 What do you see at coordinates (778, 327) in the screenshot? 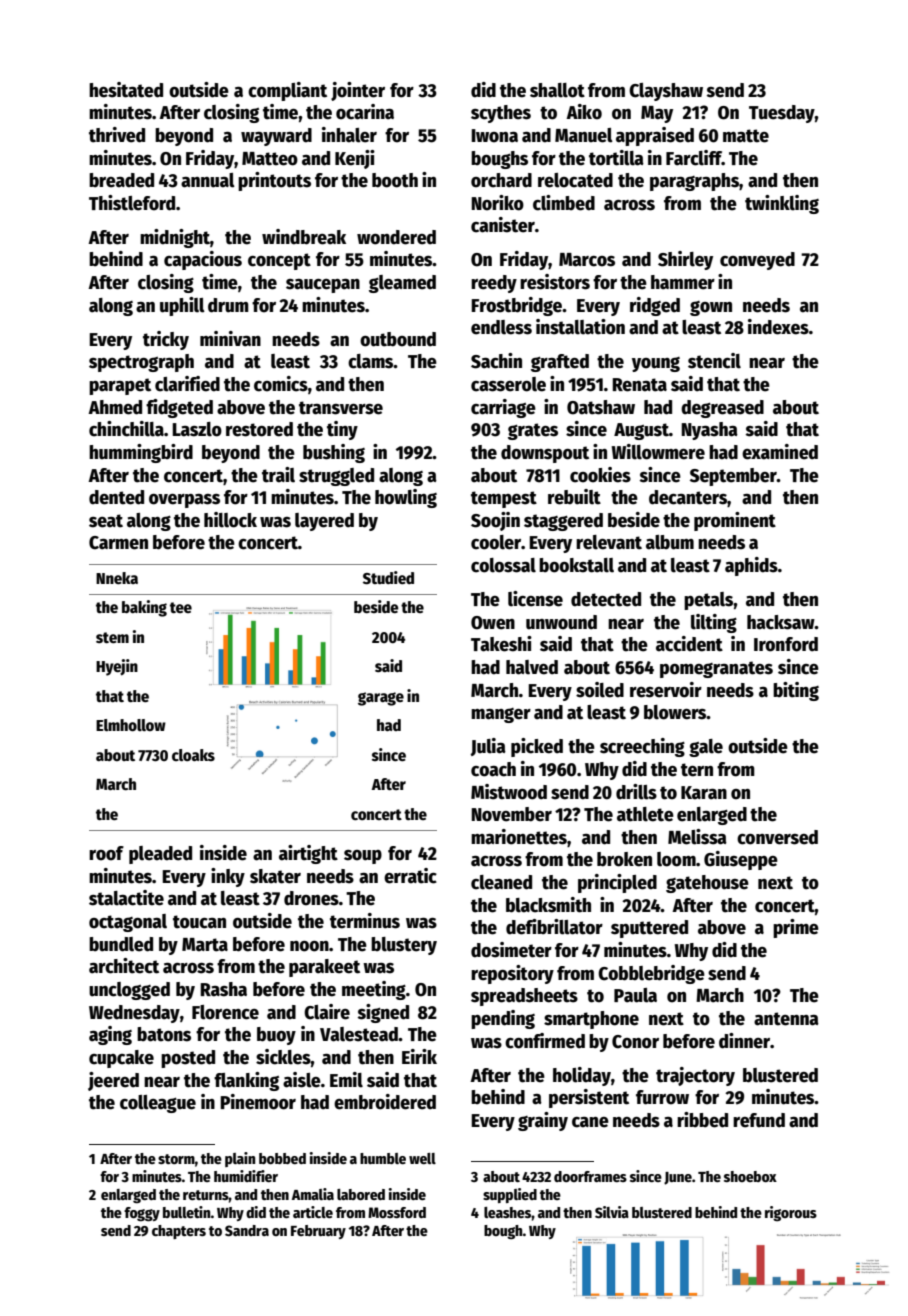
I see `indexes` at bounding box center [778, 327].
